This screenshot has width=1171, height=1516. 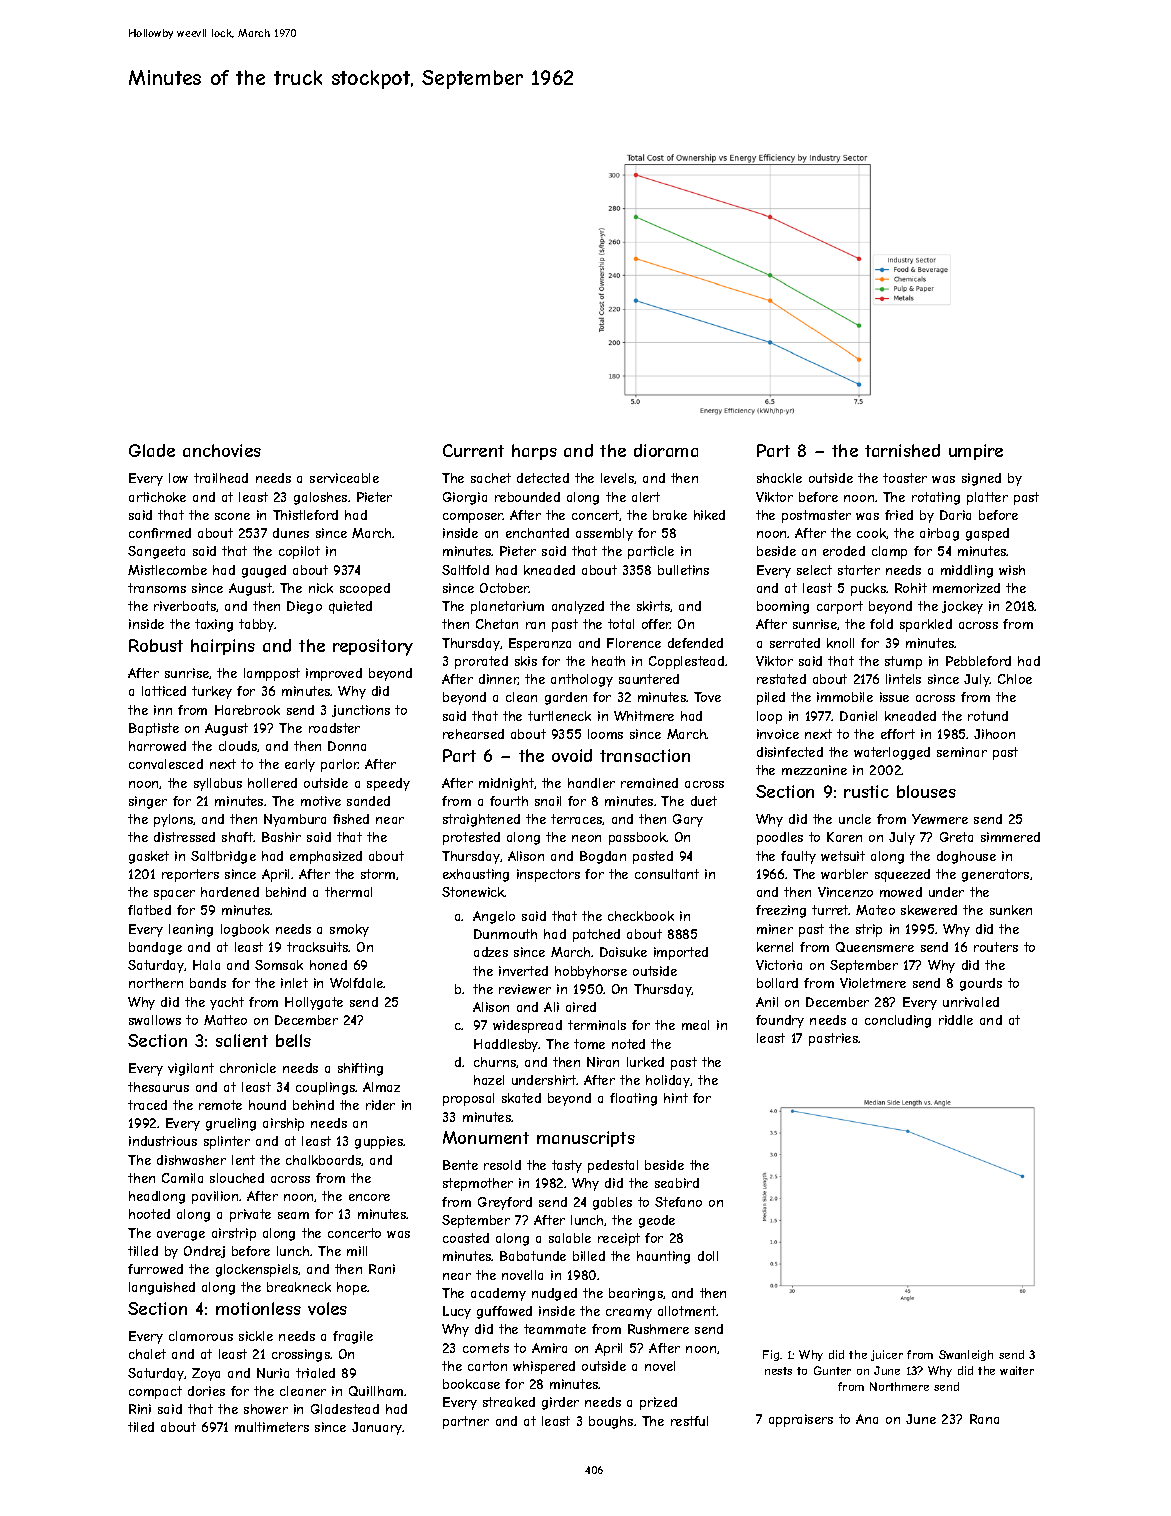 I want to click on detected, so click(x=543, y=478).
